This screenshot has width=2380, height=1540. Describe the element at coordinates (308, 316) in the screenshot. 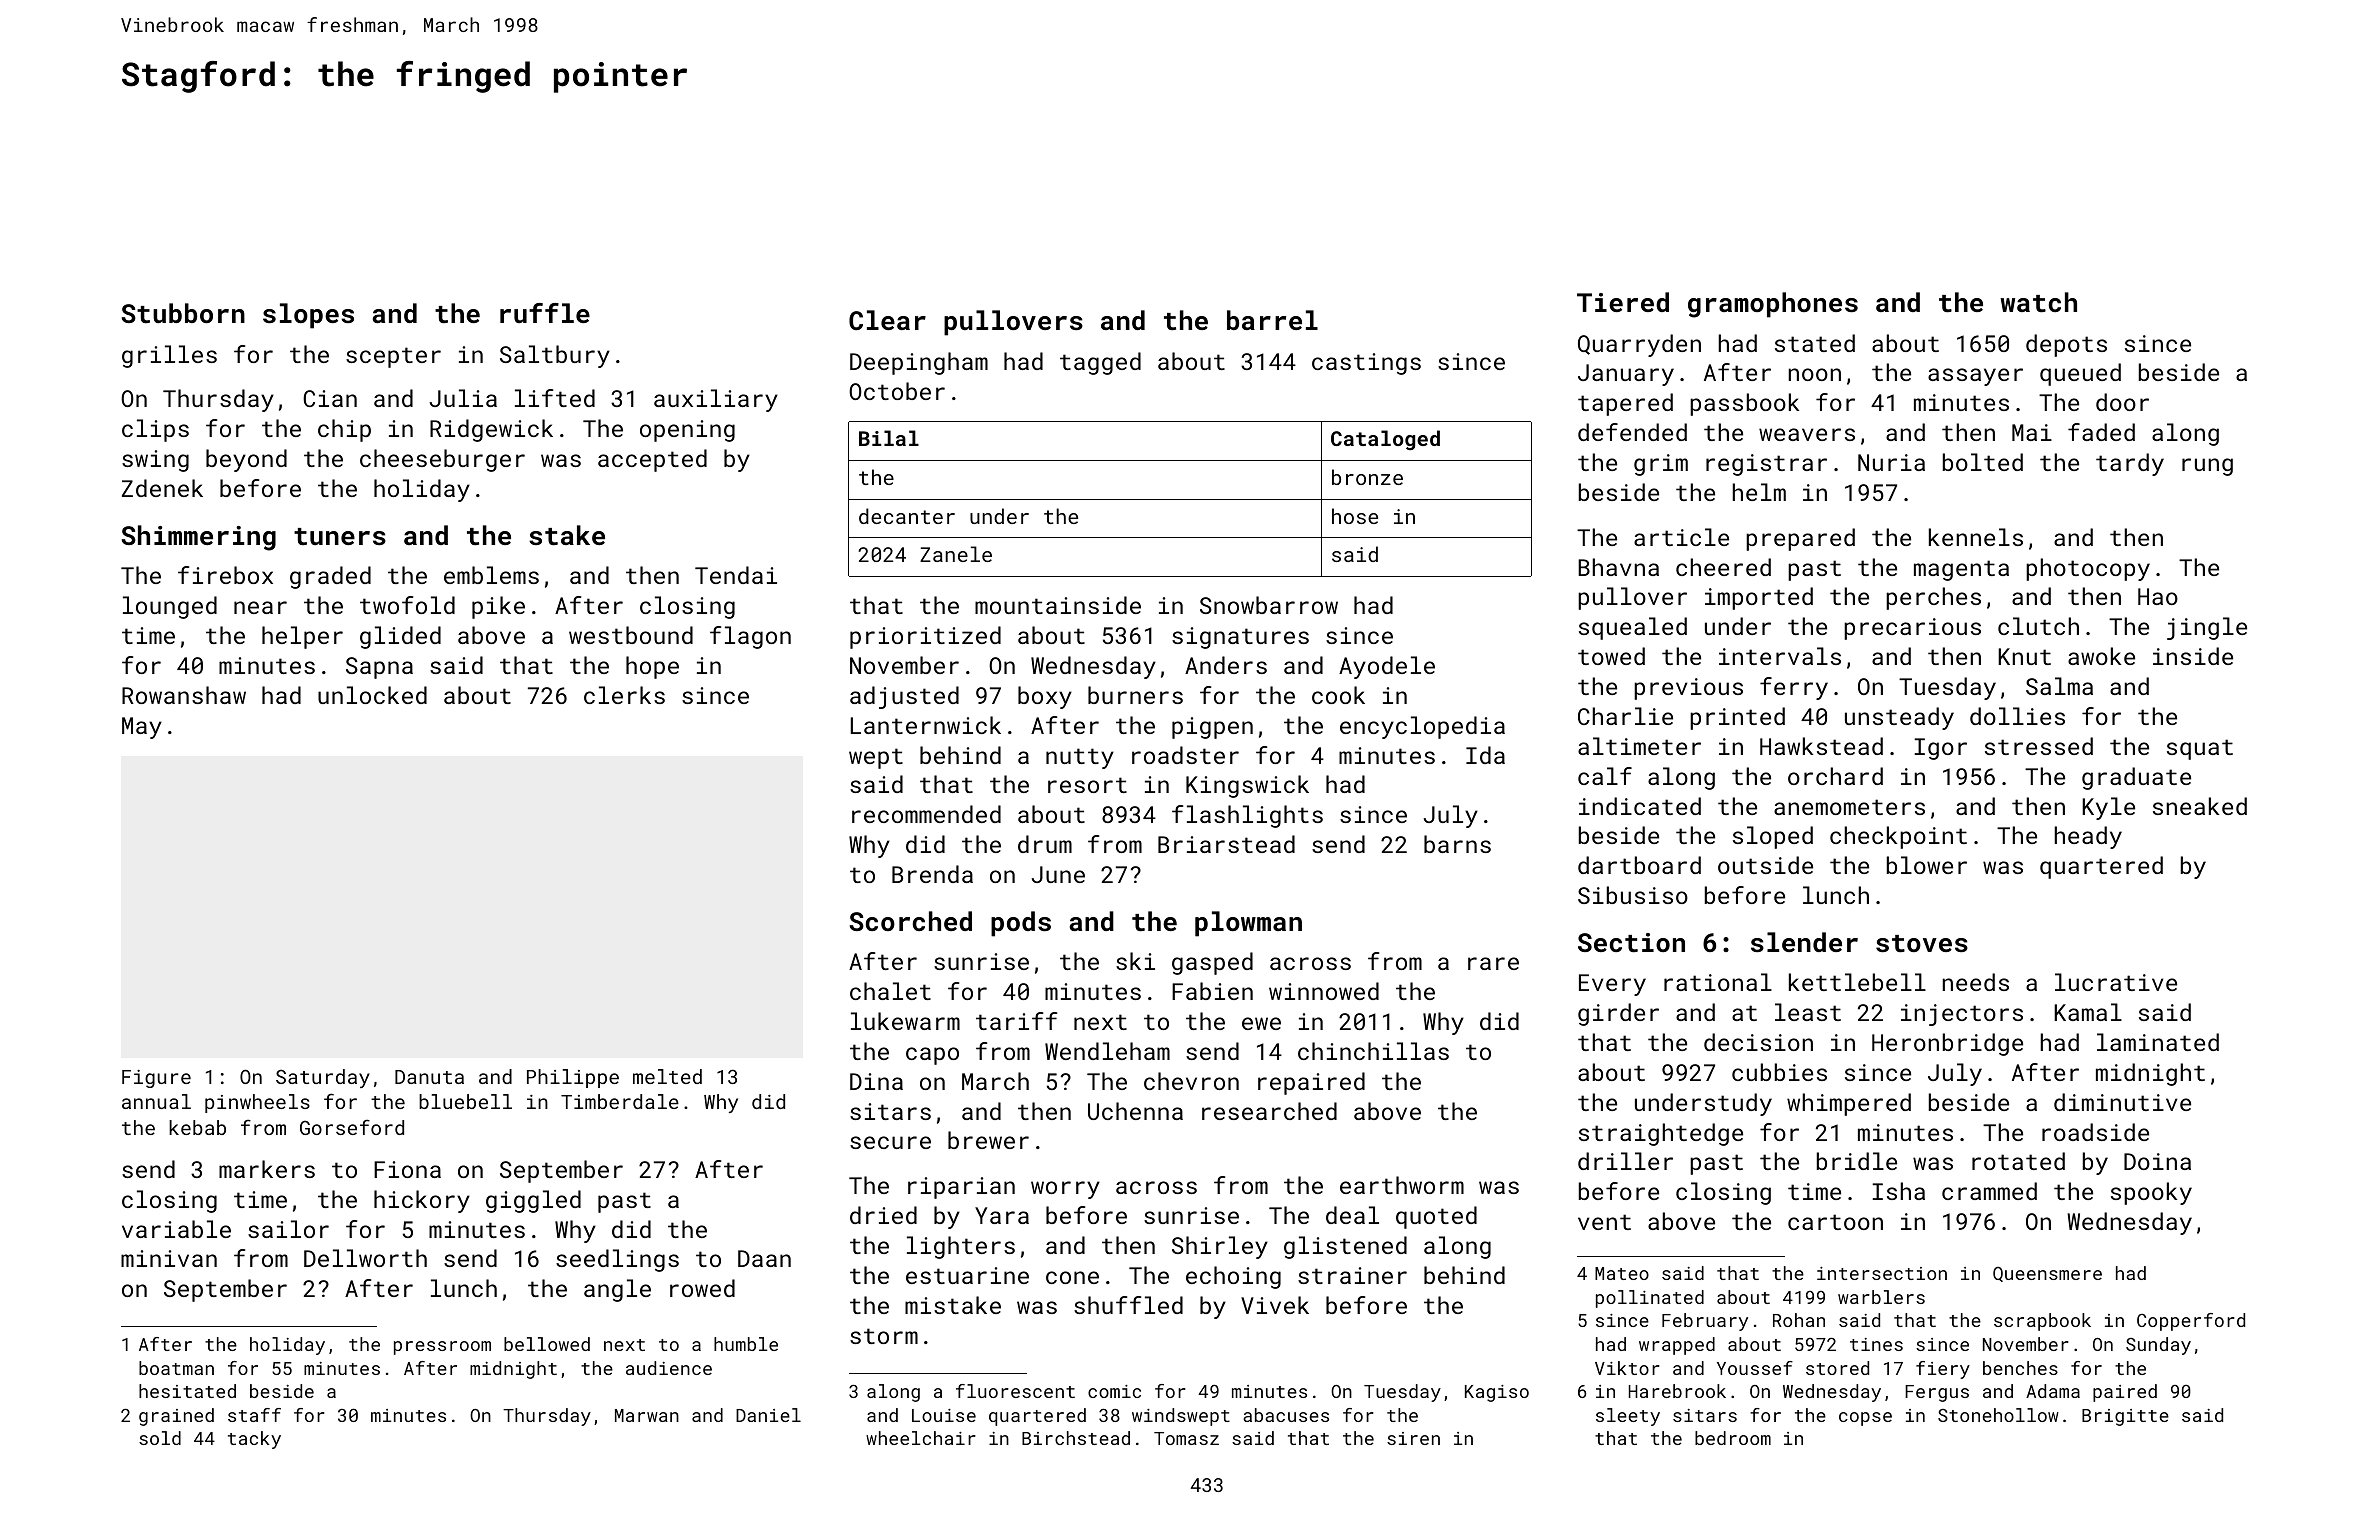

I see `slopes` at that location.
